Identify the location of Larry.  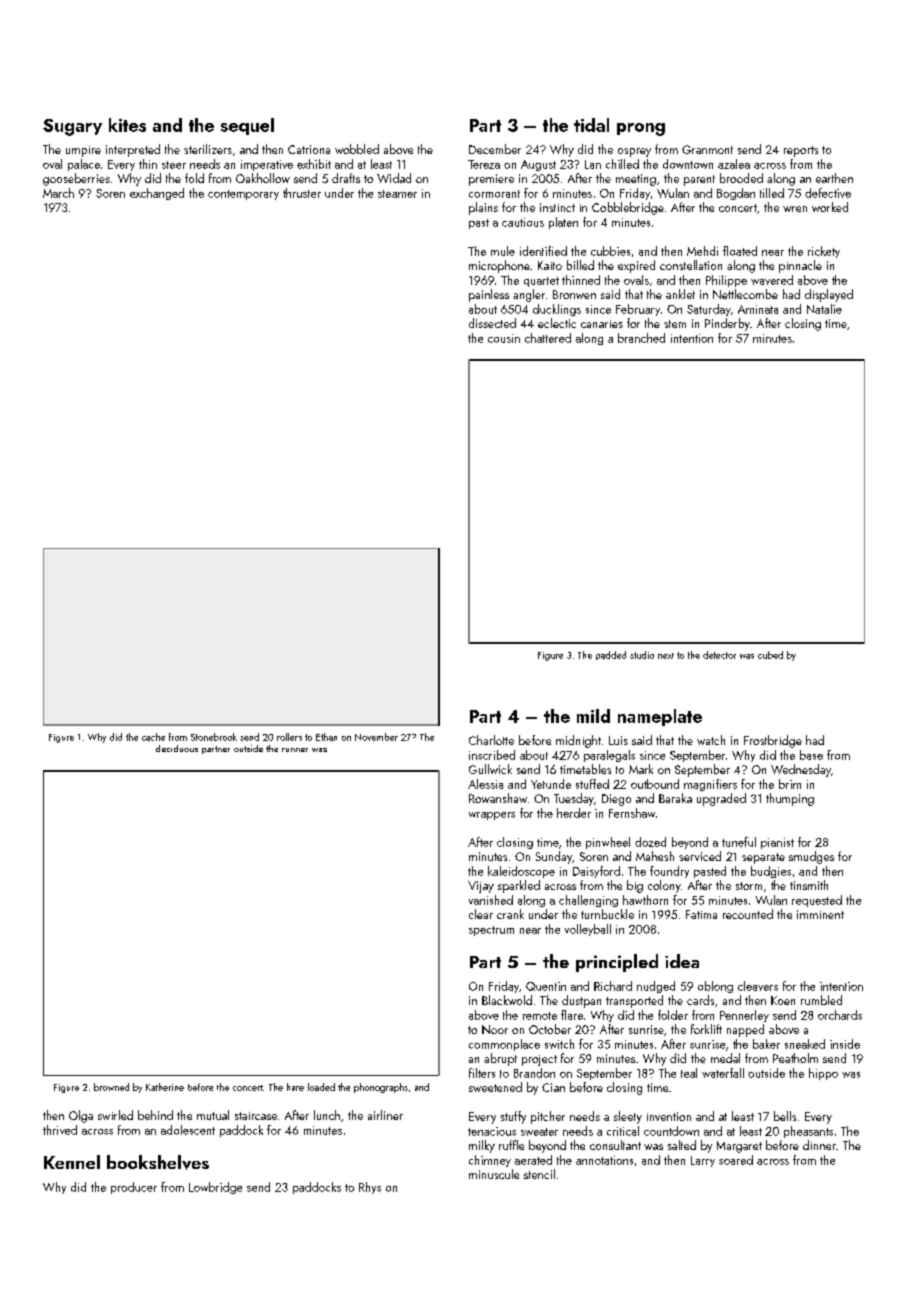
(703, 1161).
